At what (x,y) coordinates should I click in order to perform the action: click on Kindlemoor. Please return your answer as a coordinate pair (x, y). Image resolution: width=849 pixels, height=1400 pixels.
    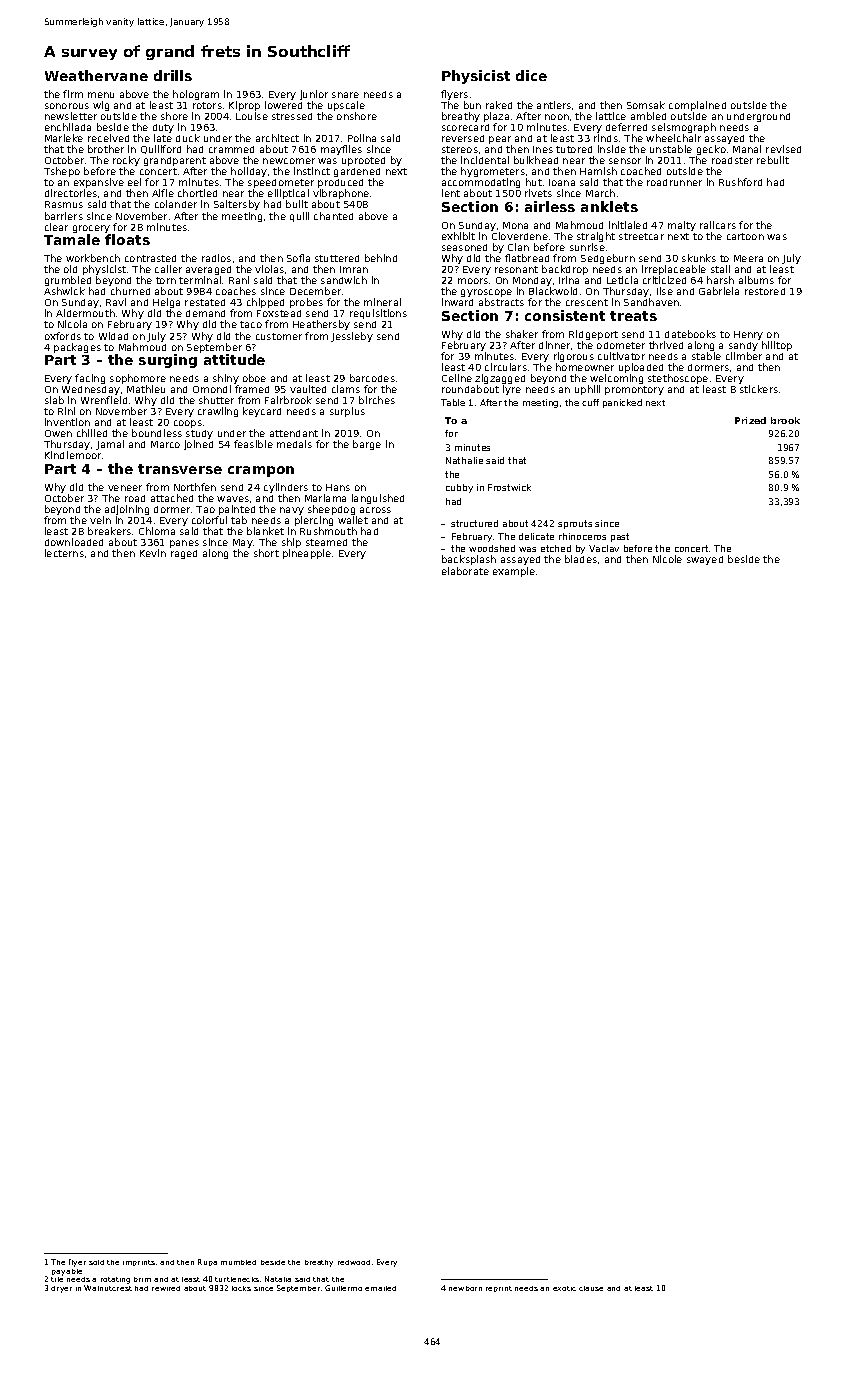
    Looking at the image, I should click on (73, 455).
